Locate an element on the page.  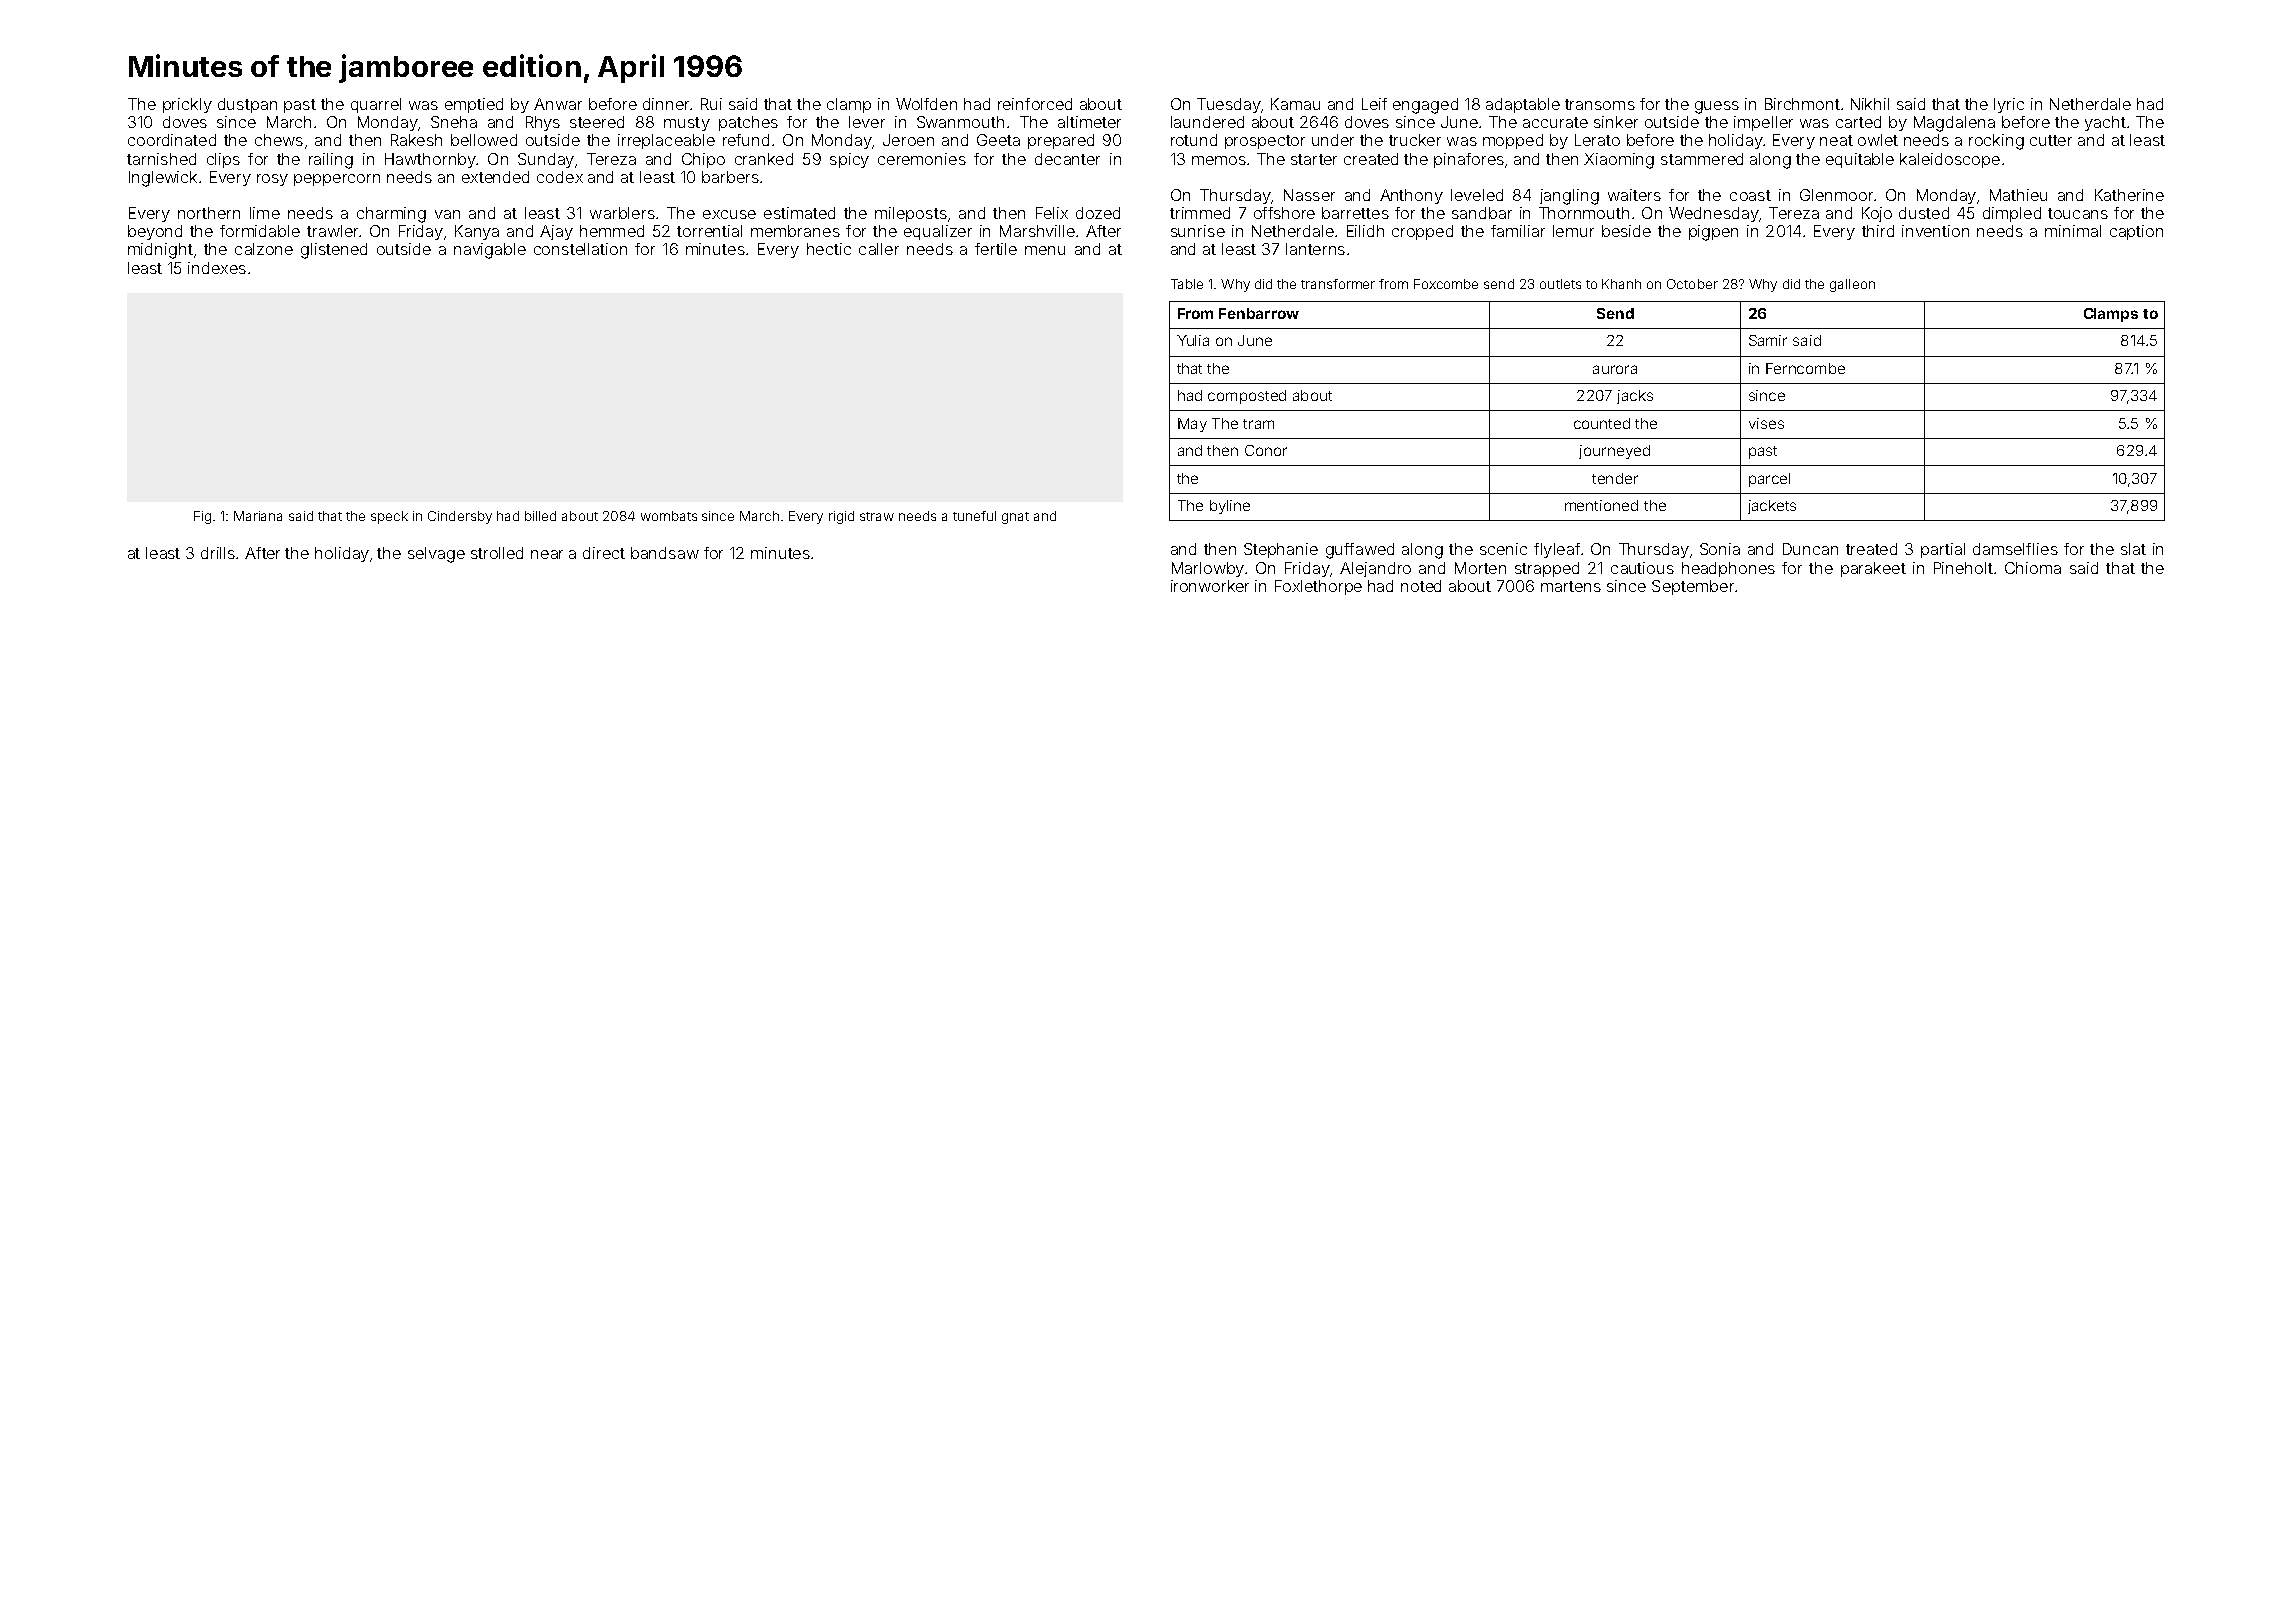
selvage is located at coordinates (436, 555).
